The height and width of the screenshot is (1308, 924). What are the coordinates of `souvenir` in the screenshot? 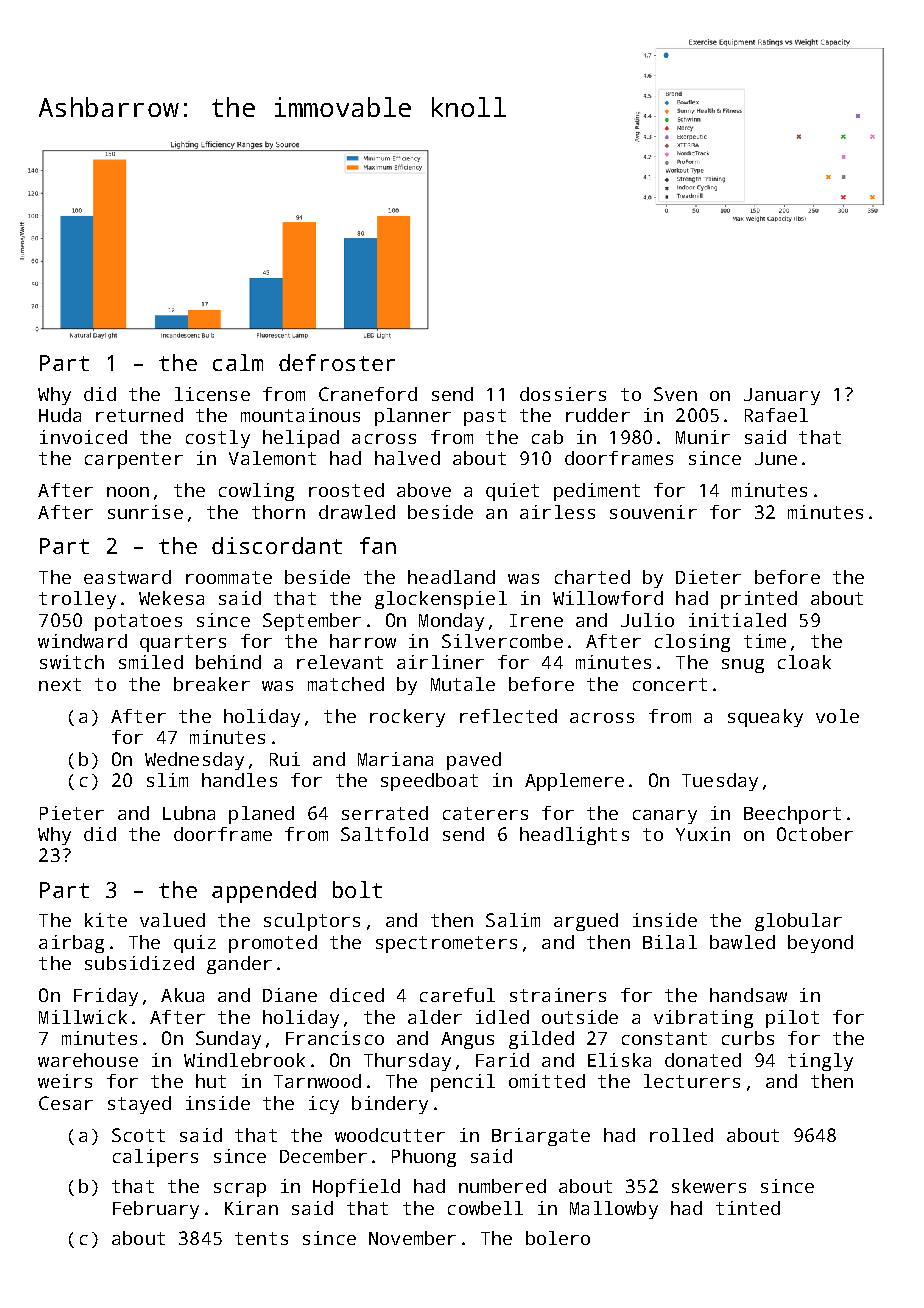 It's located at (653, 512).
